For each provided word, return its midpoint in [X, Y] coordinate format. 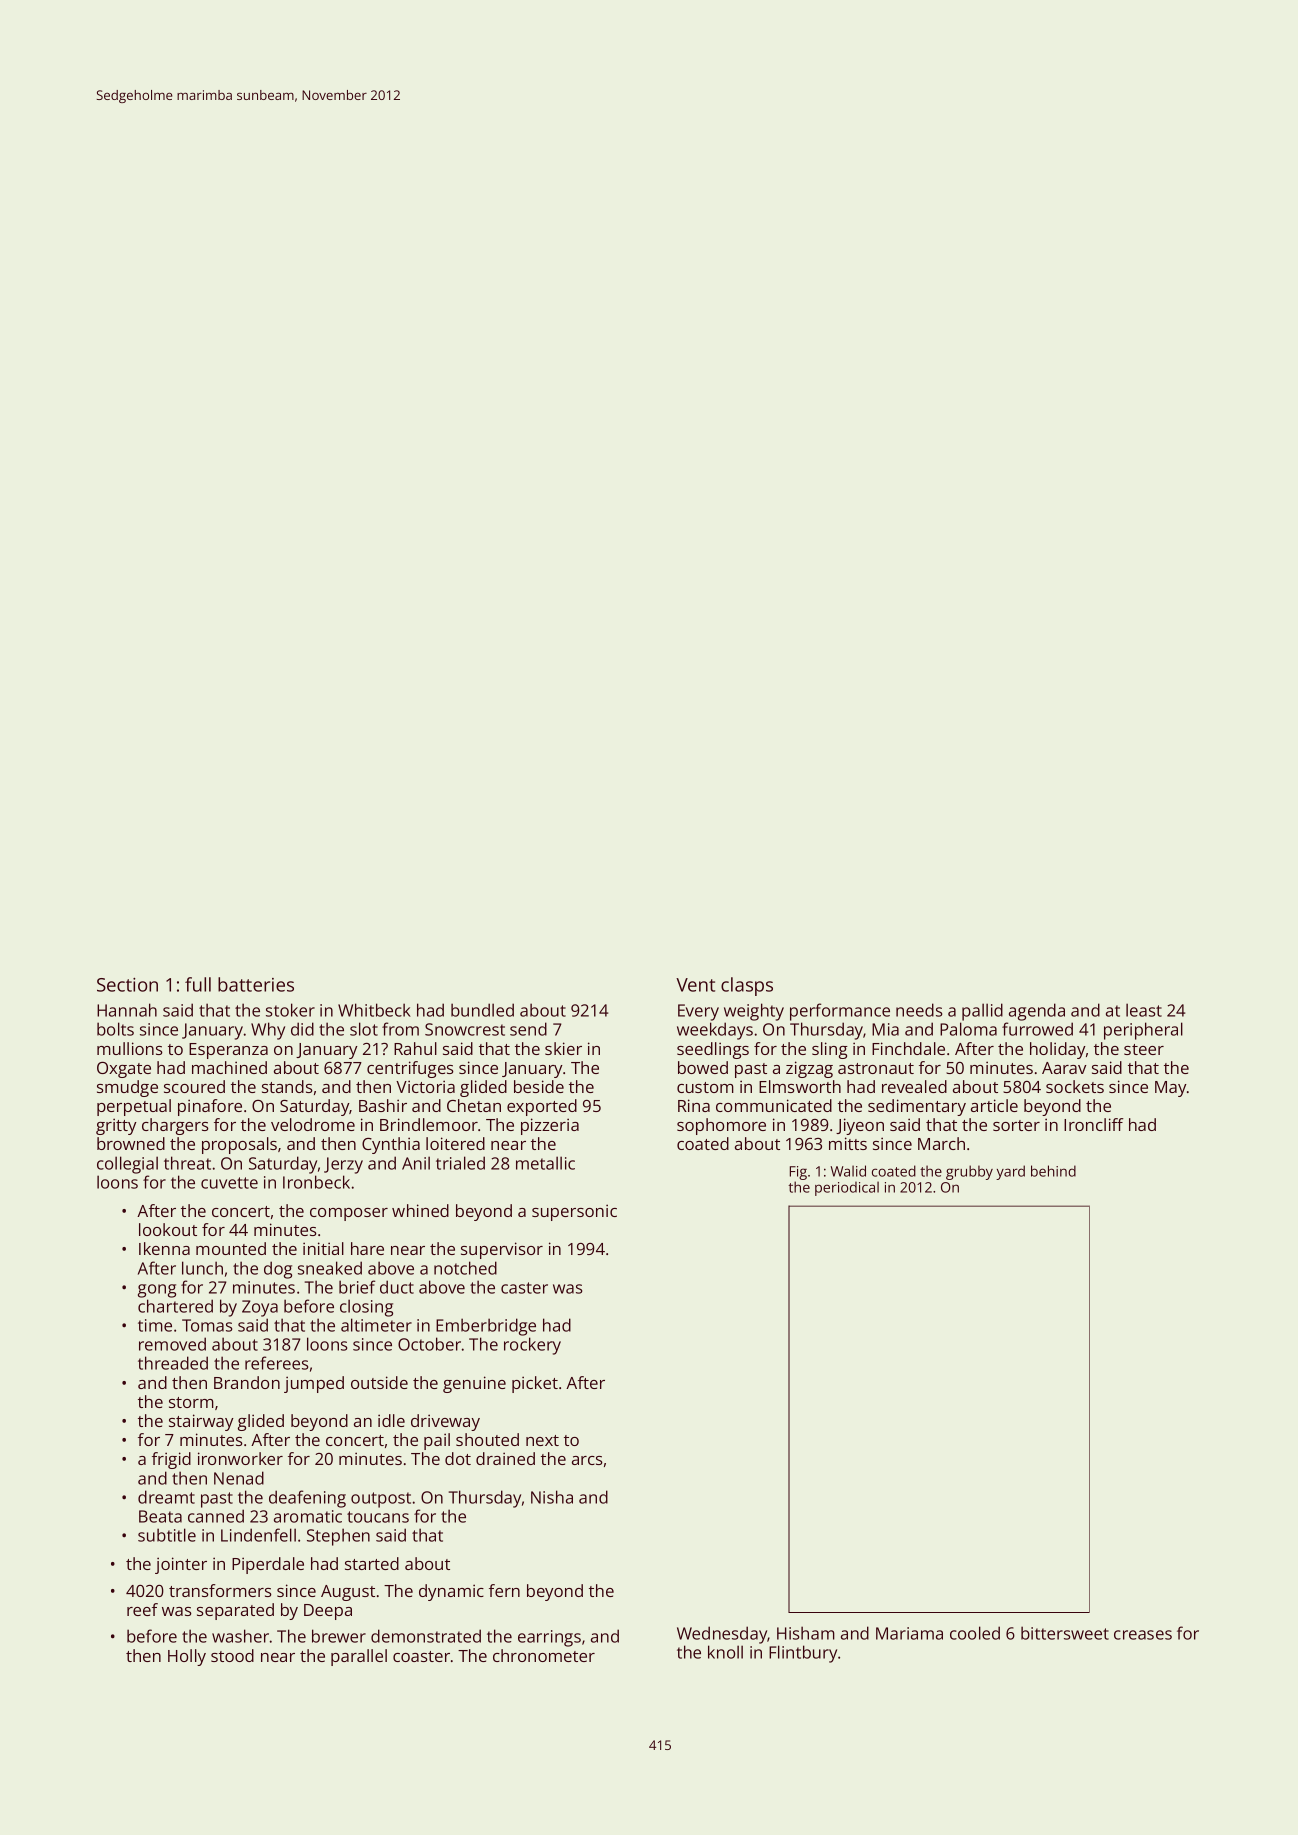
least [1144, 1010]
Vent [695, 985]
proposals [239, 1145]
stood [232, 1655]
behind [1053, 1171]
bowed [703, 1067]
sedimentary [917, 1107]
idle [391, 1420]
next [542, 1440]
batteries [256, 984]
